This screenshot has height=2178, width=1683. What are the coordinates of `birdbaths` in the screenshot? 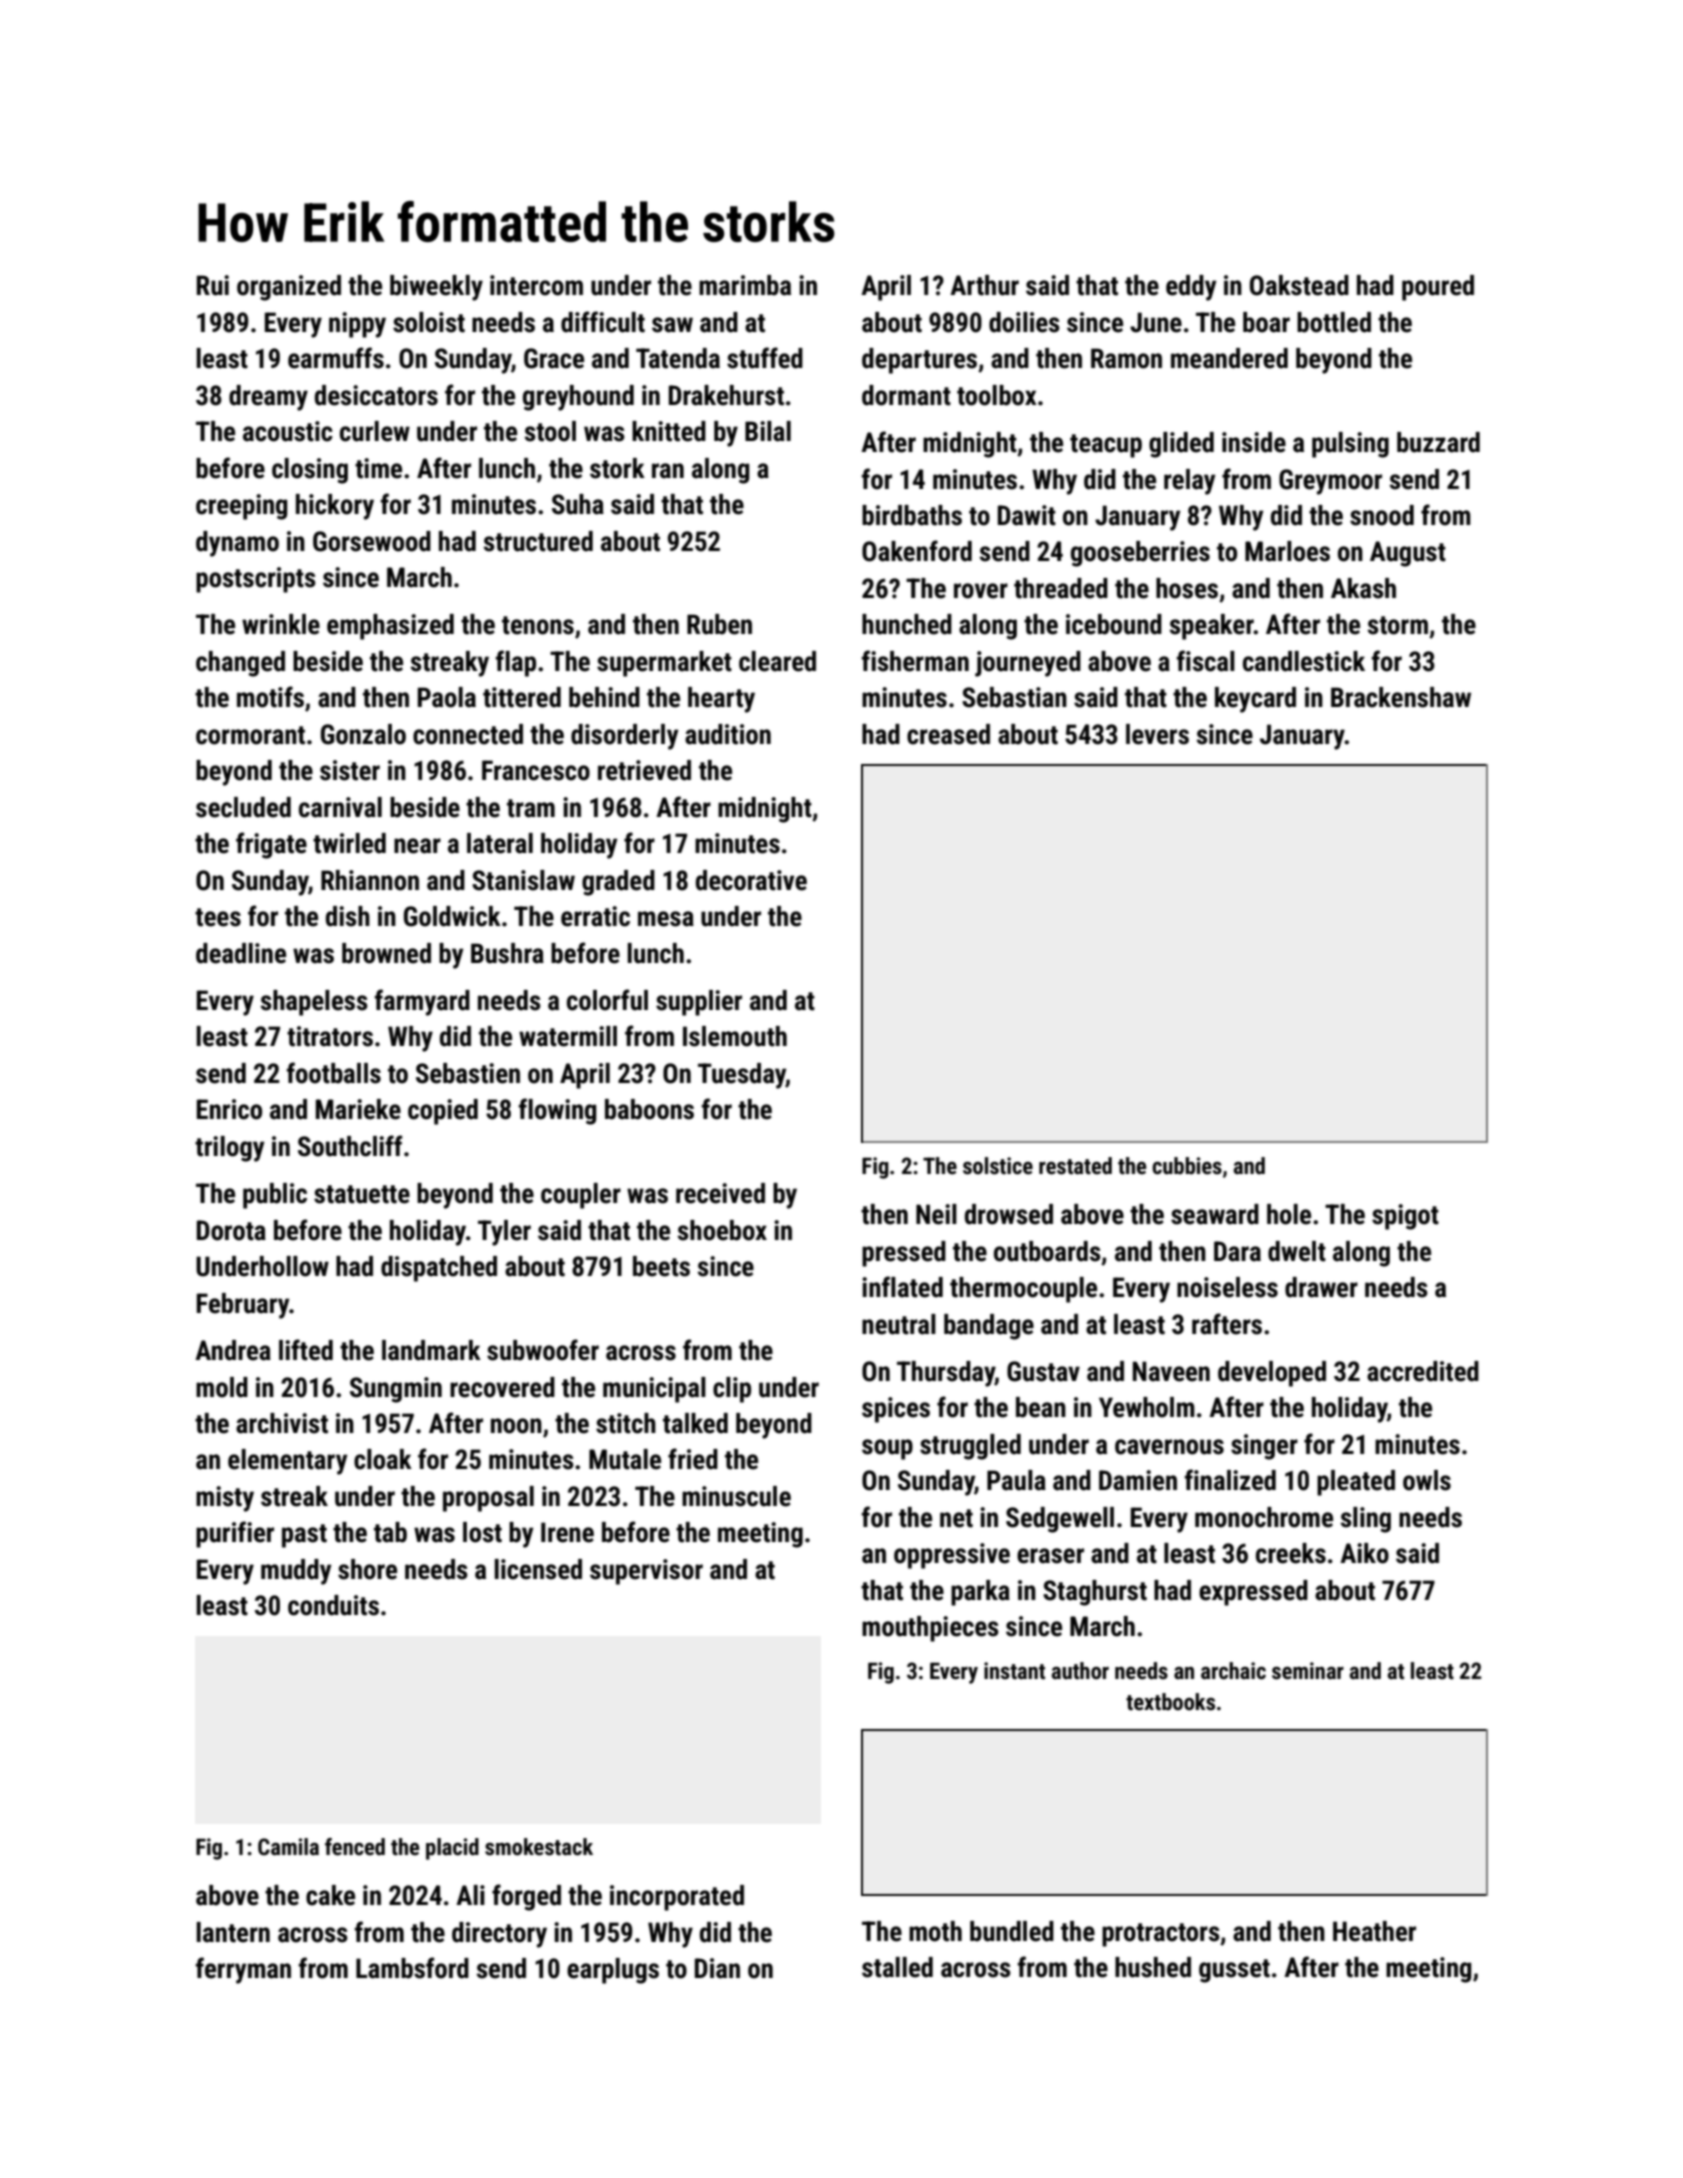 It's located at (912, 515).
